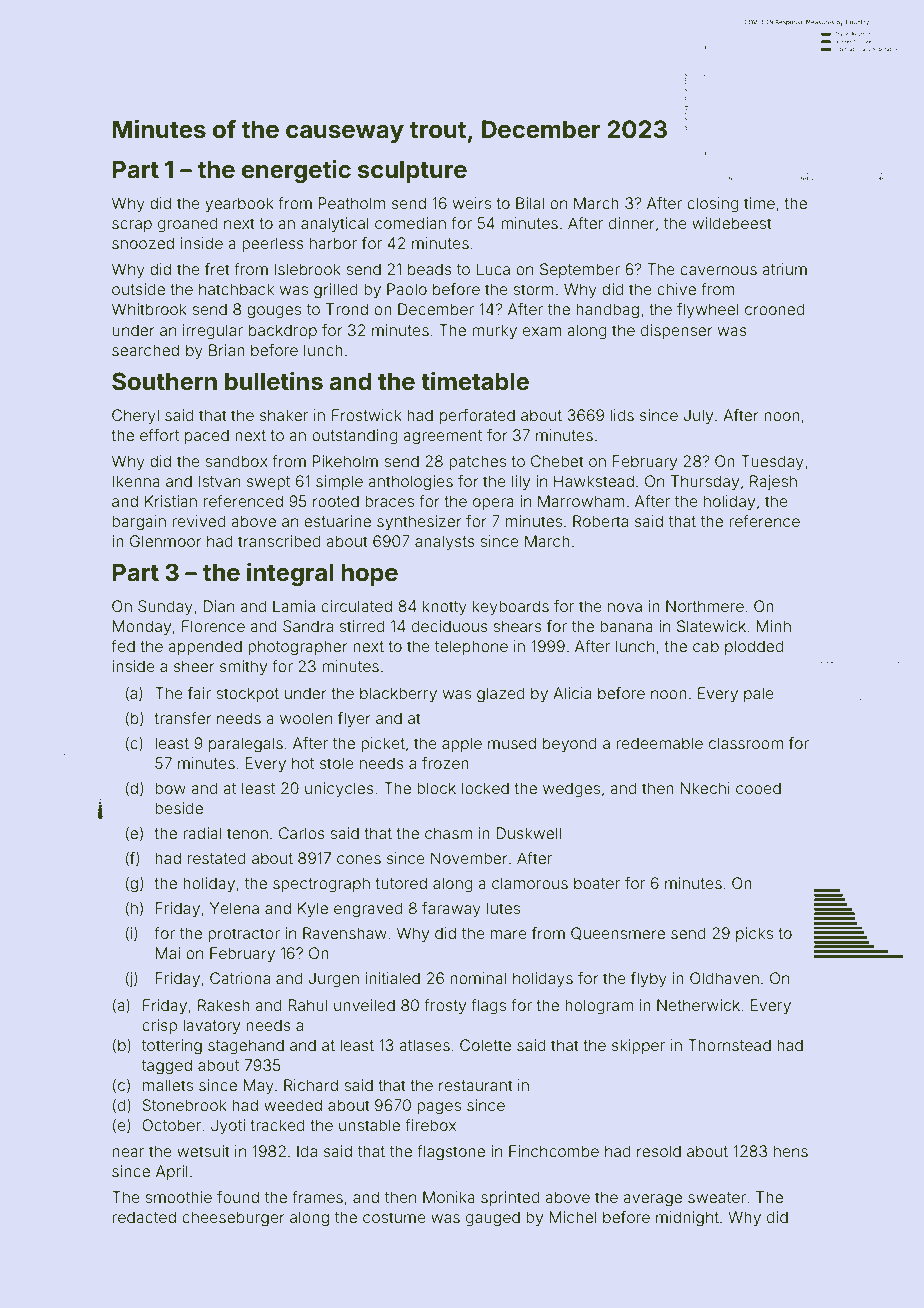 The image size is (924, 1308). I want to click on Rajesh, so click(773, 482).
